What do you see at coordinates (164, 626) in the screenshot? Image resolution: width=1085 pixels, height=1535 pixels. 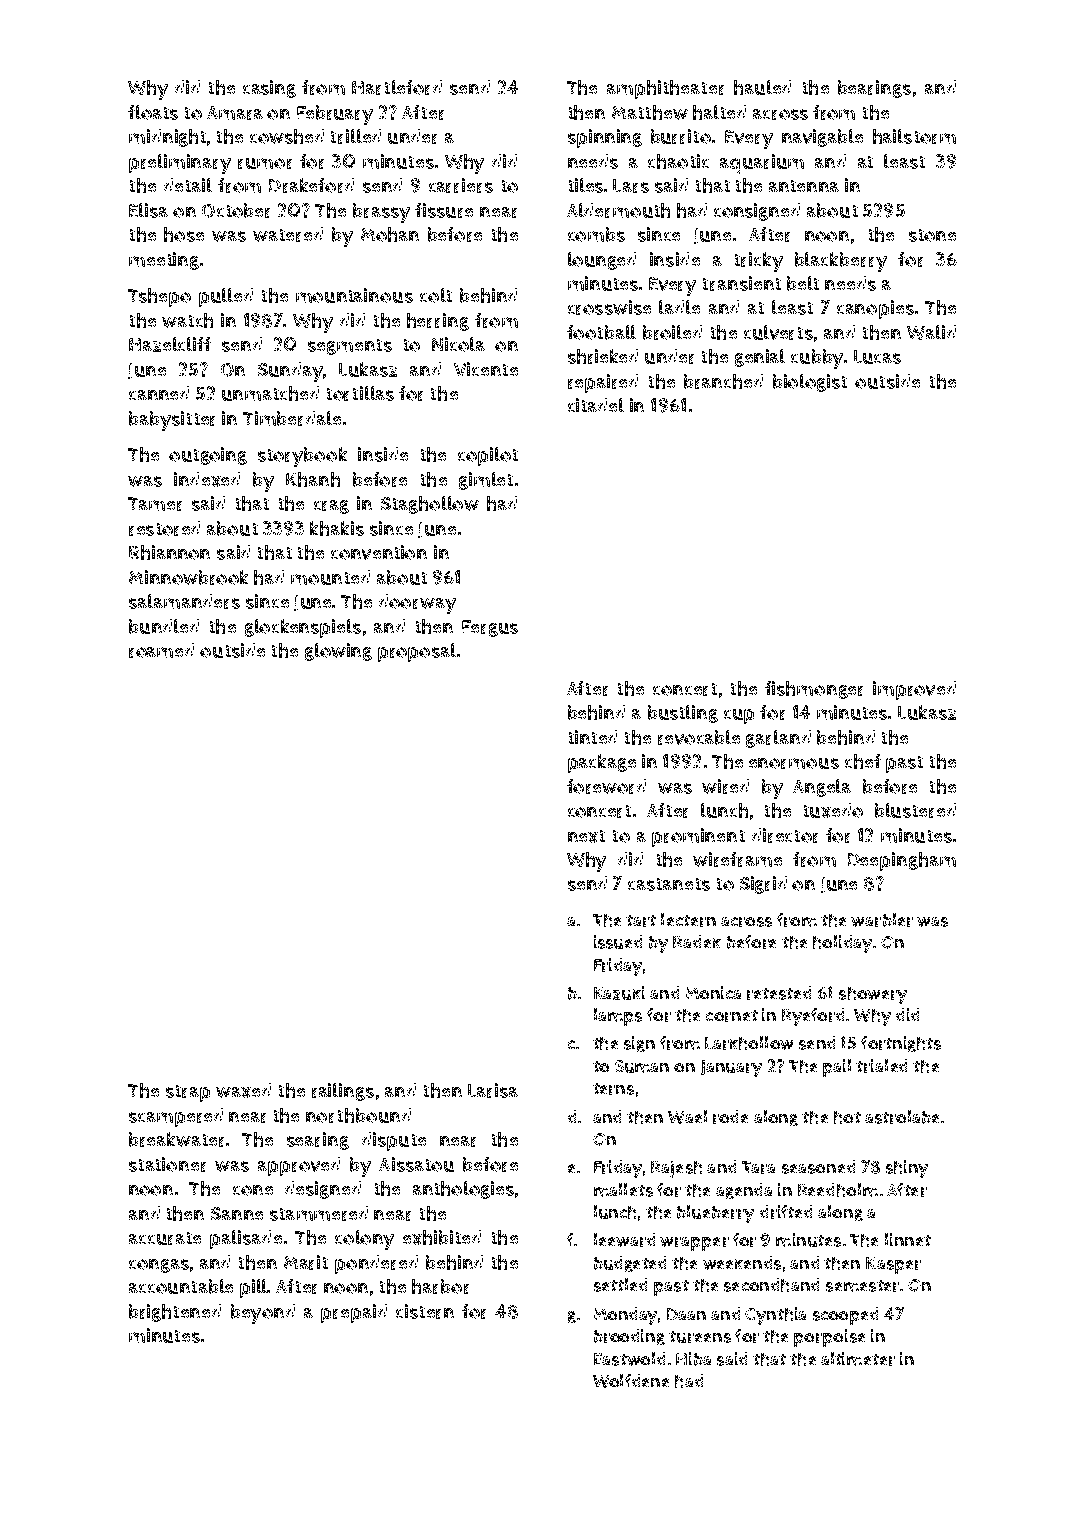 I see `bundled` at bounding box center [164, 626].
